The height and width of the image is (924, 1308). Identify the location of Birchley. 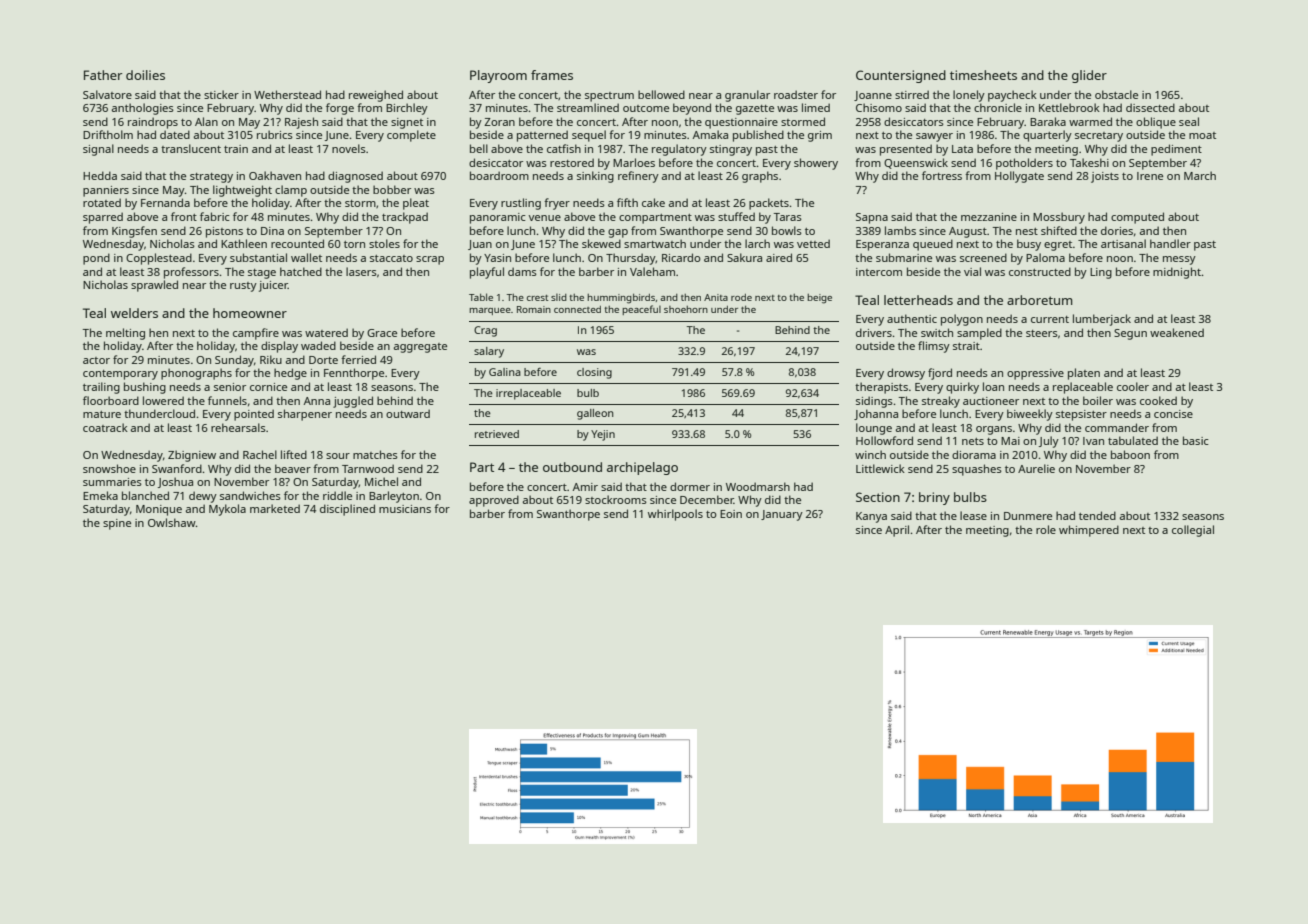
(407, 109).
